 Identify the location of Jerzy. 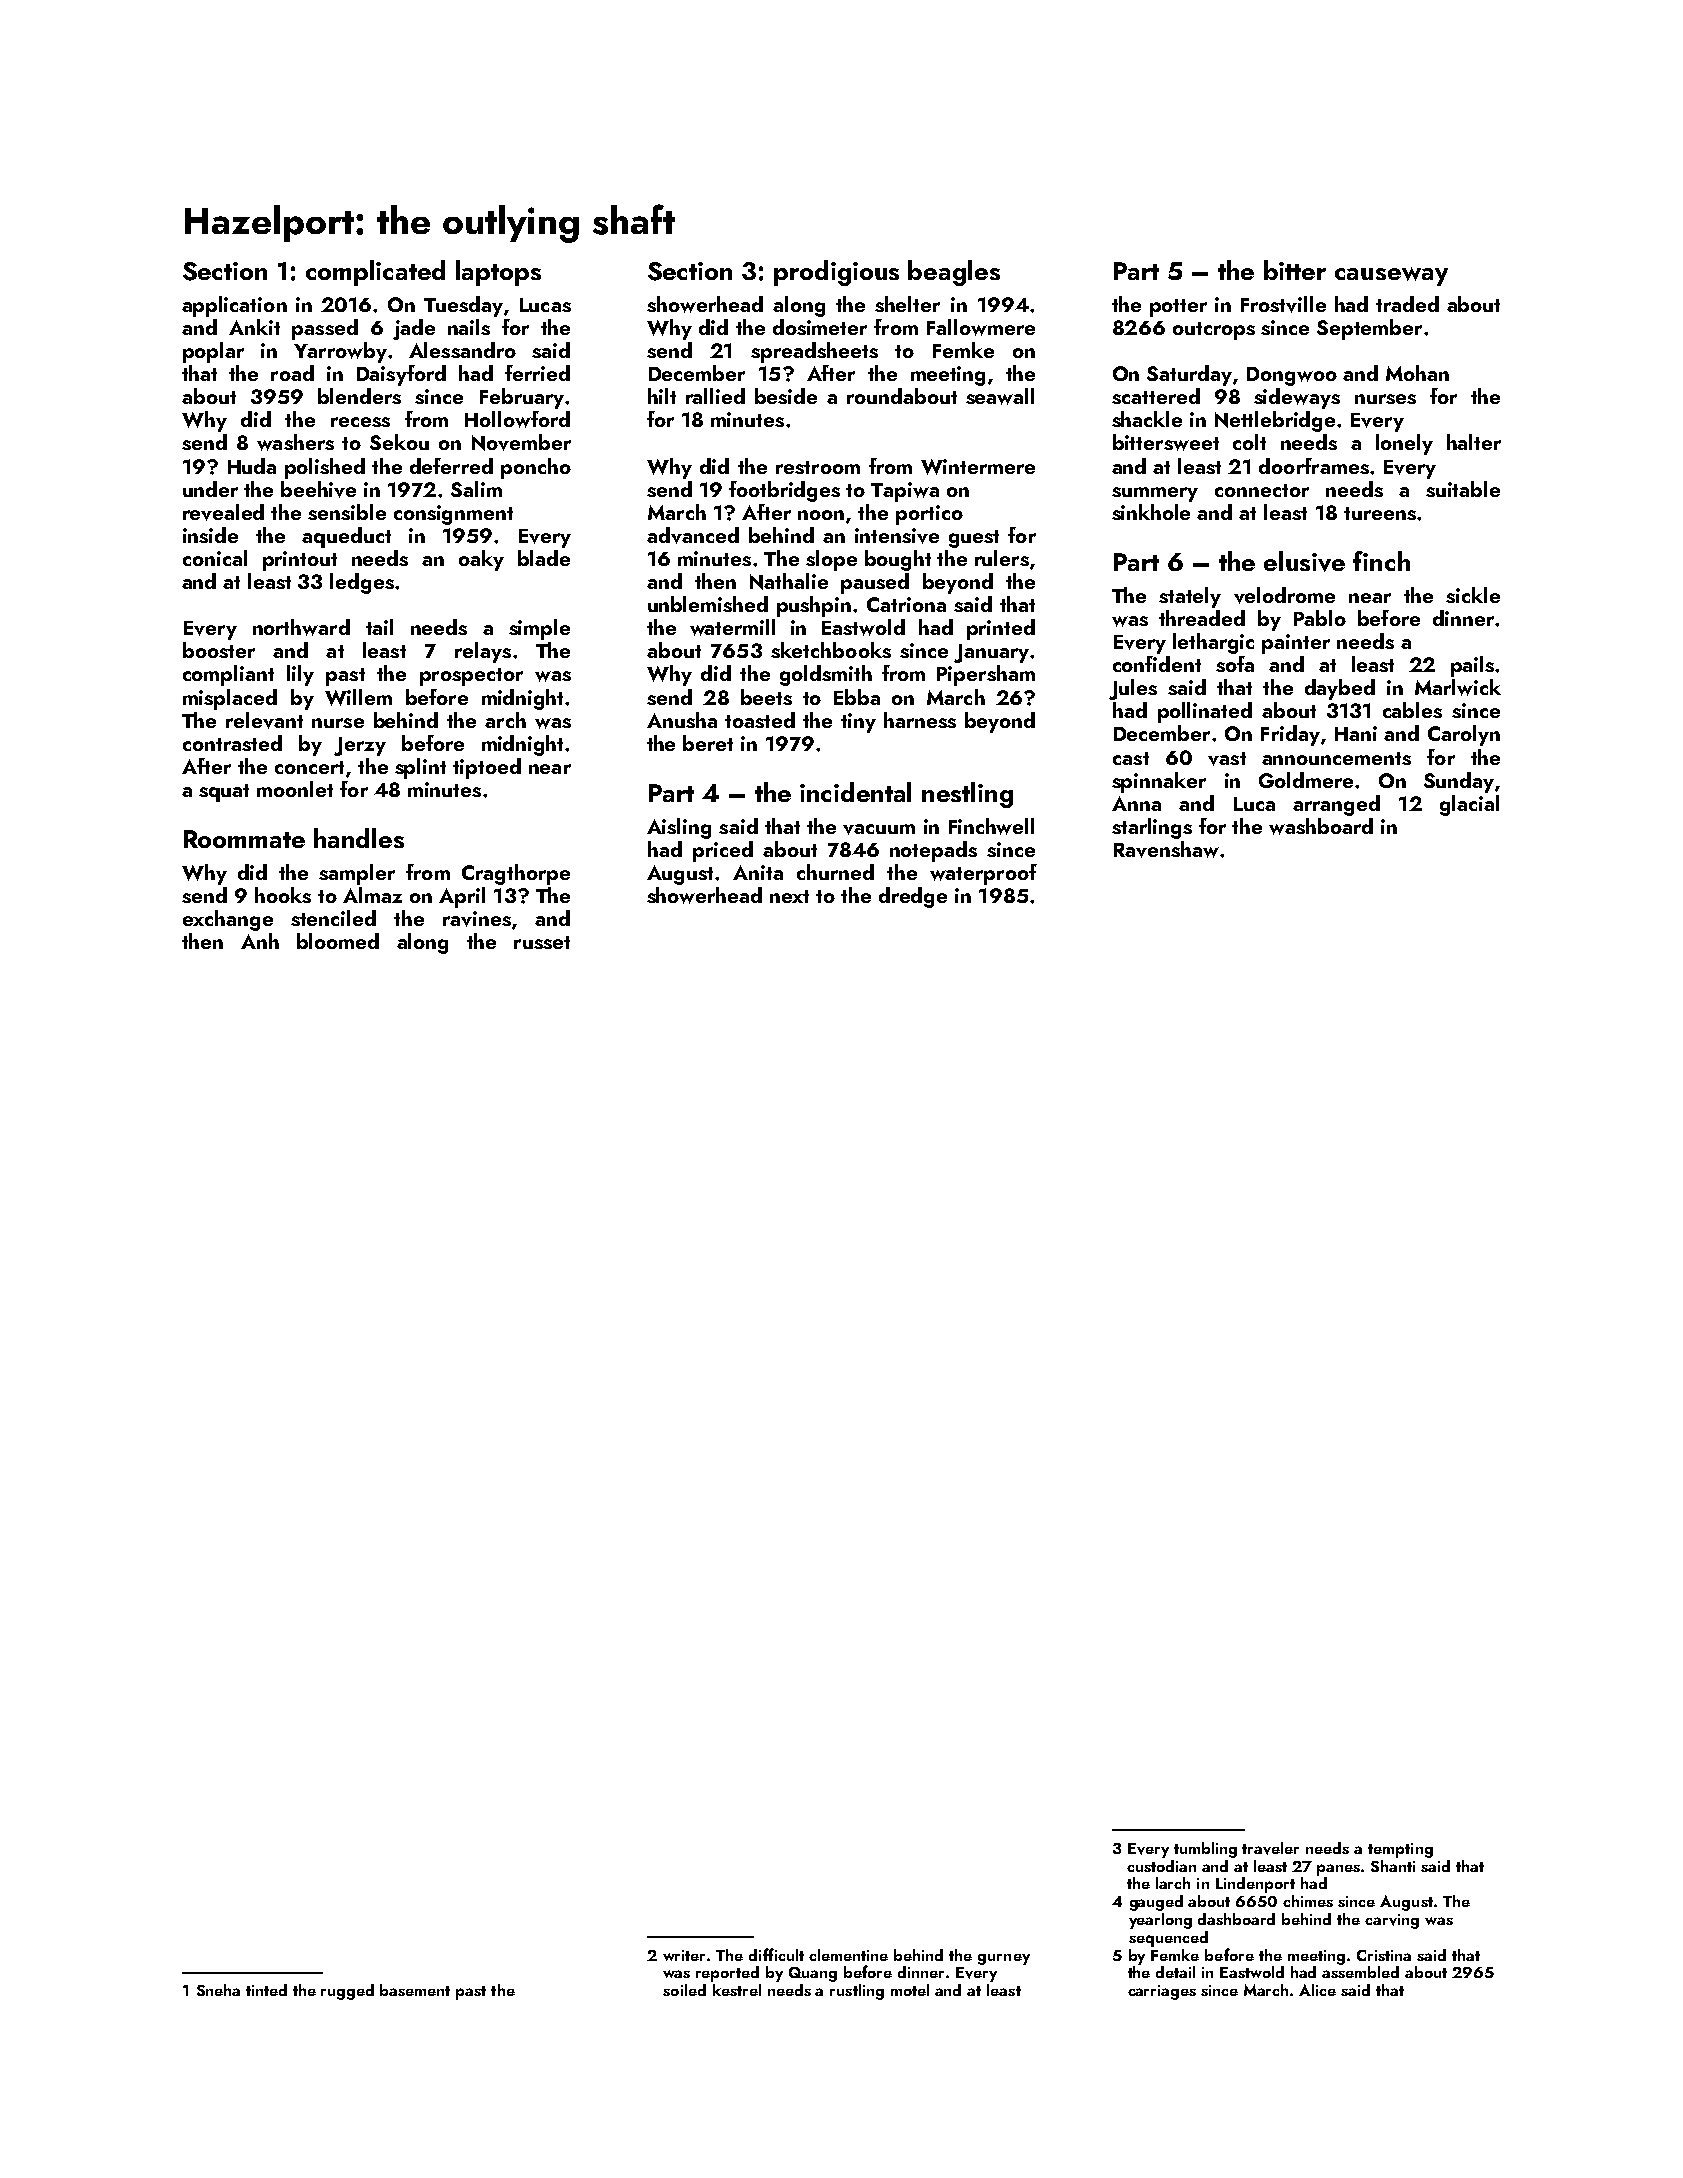
(360, 746).
